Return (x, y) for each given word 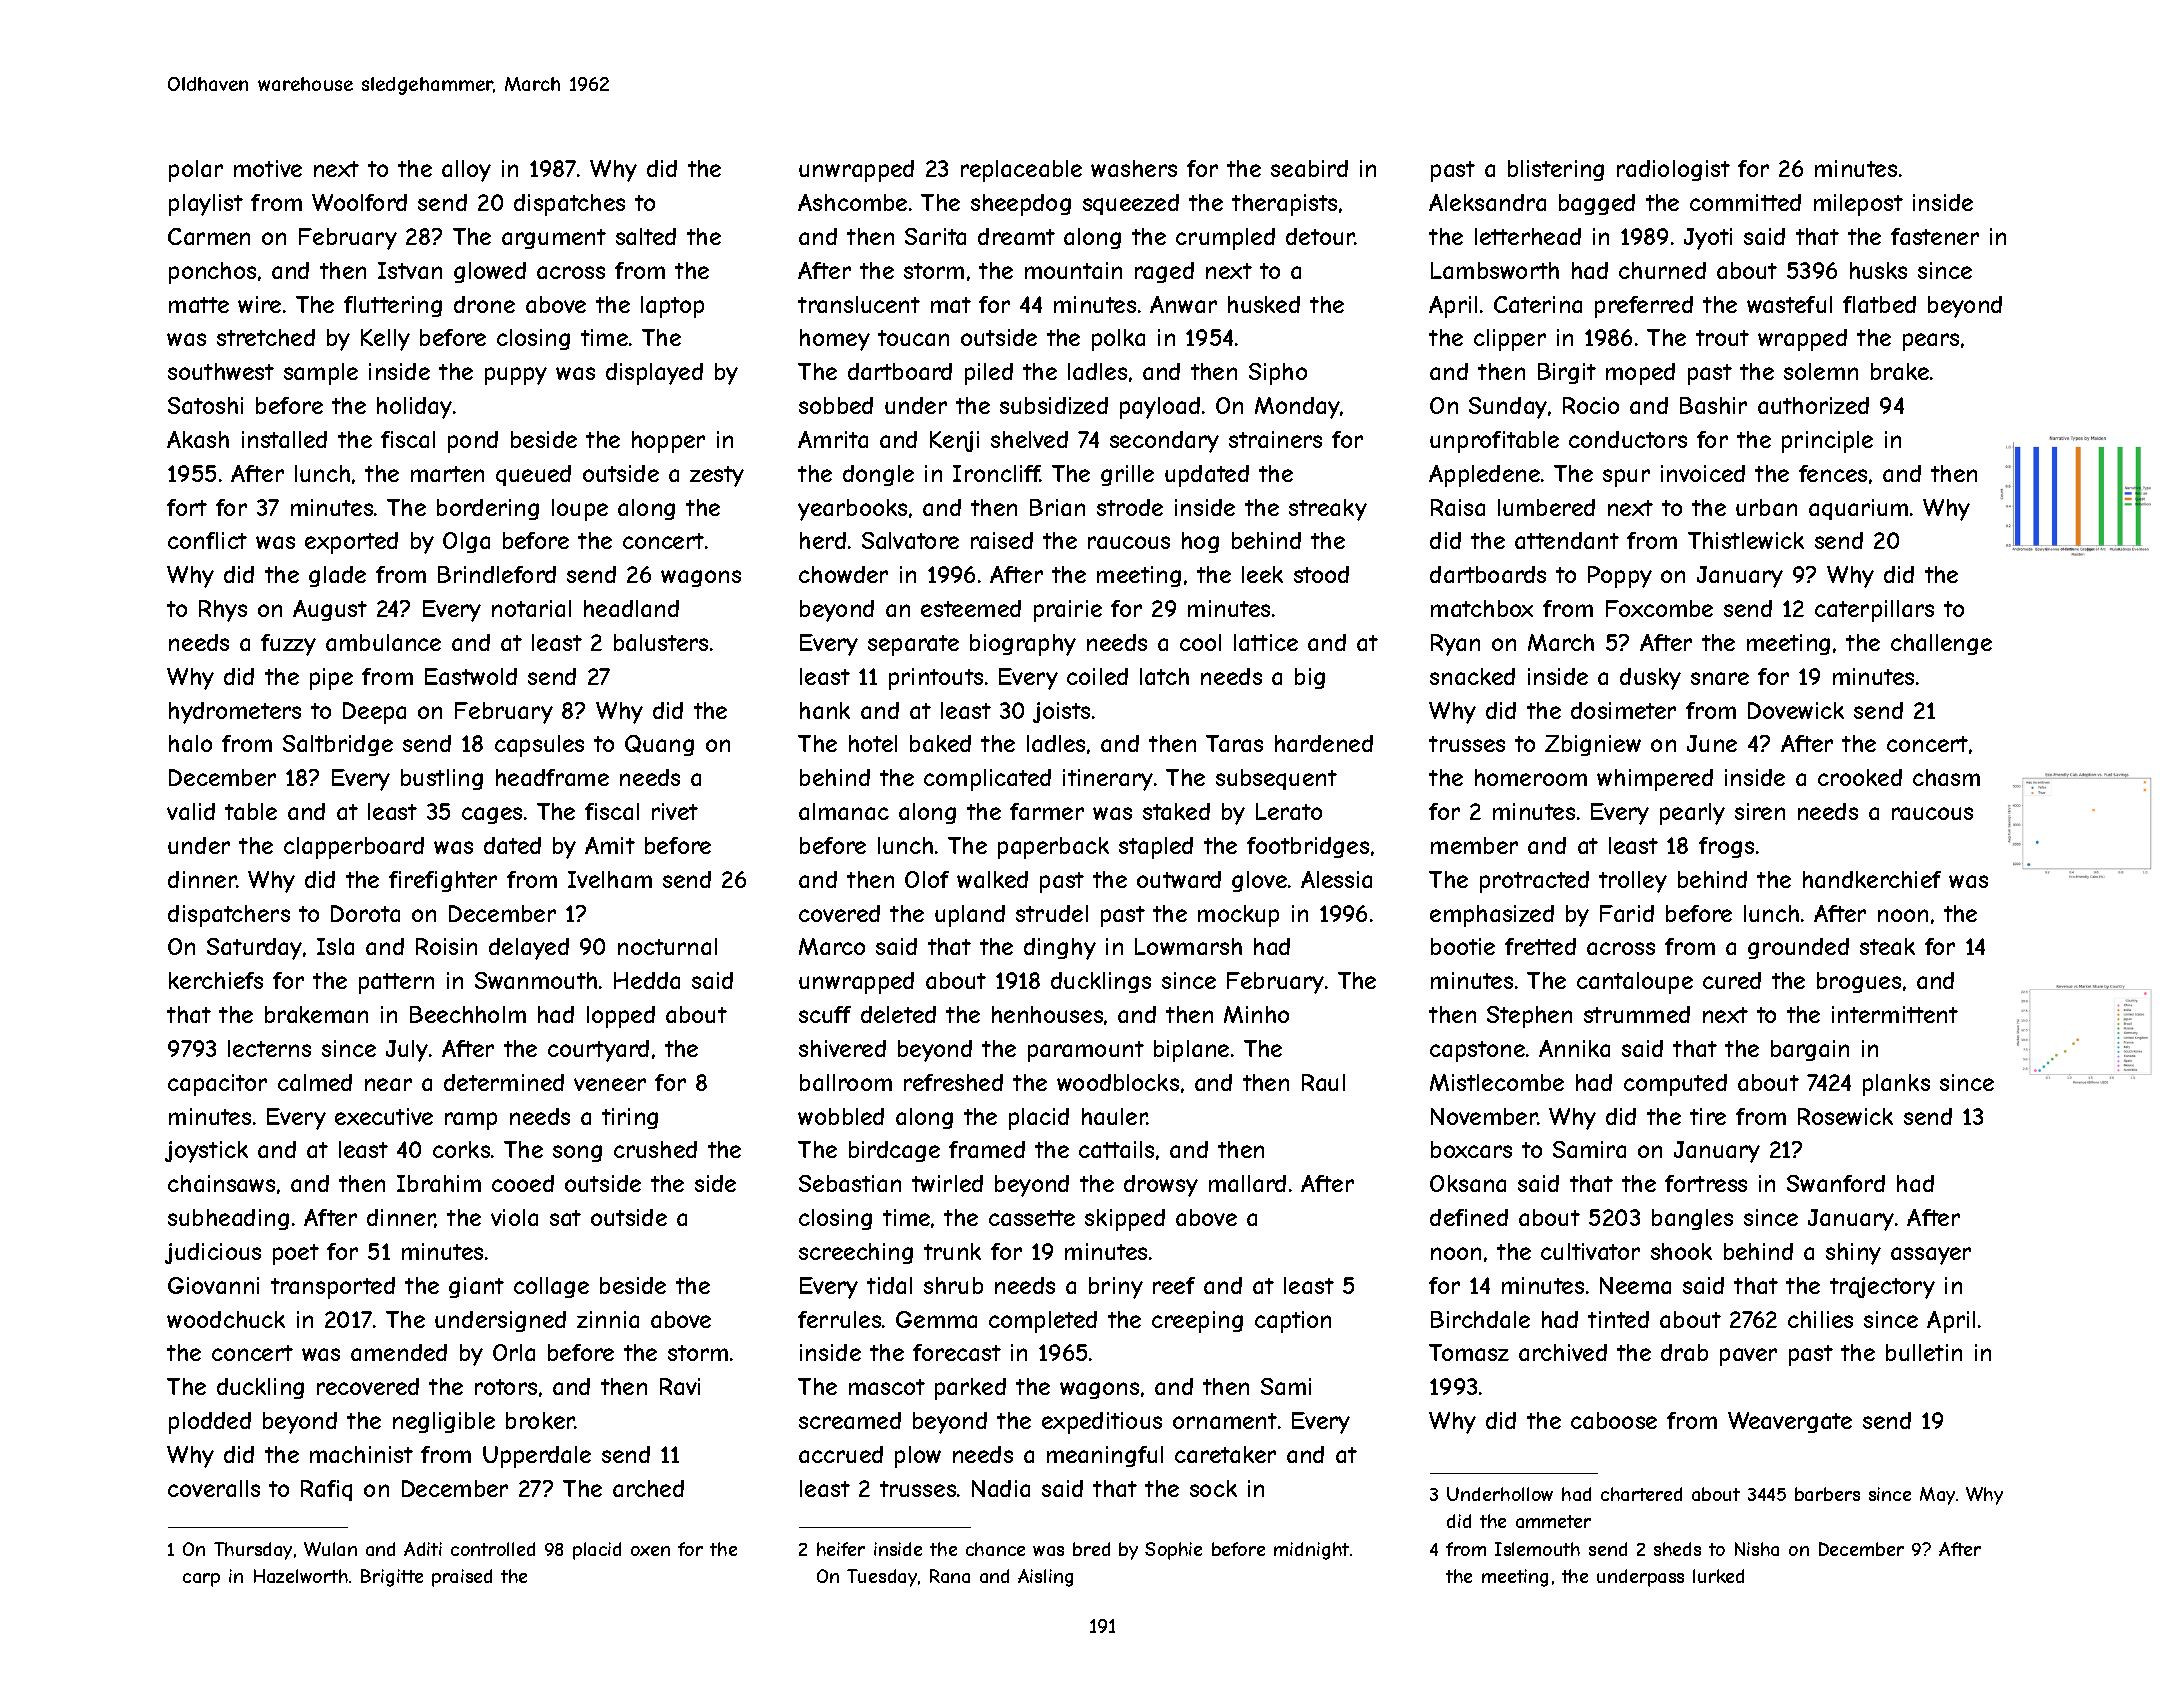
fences (1833, 473)
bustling (442, 779)
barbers (1827, 1494)
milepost (1858, 205)
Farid (1627, 913)
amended (399, 1352)
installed (284, 439)
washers (1134, 168)
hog (1200, 542)
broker (540, 1420)
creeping (1197, 1322)
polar (196, 171)
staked (1176, 811)
